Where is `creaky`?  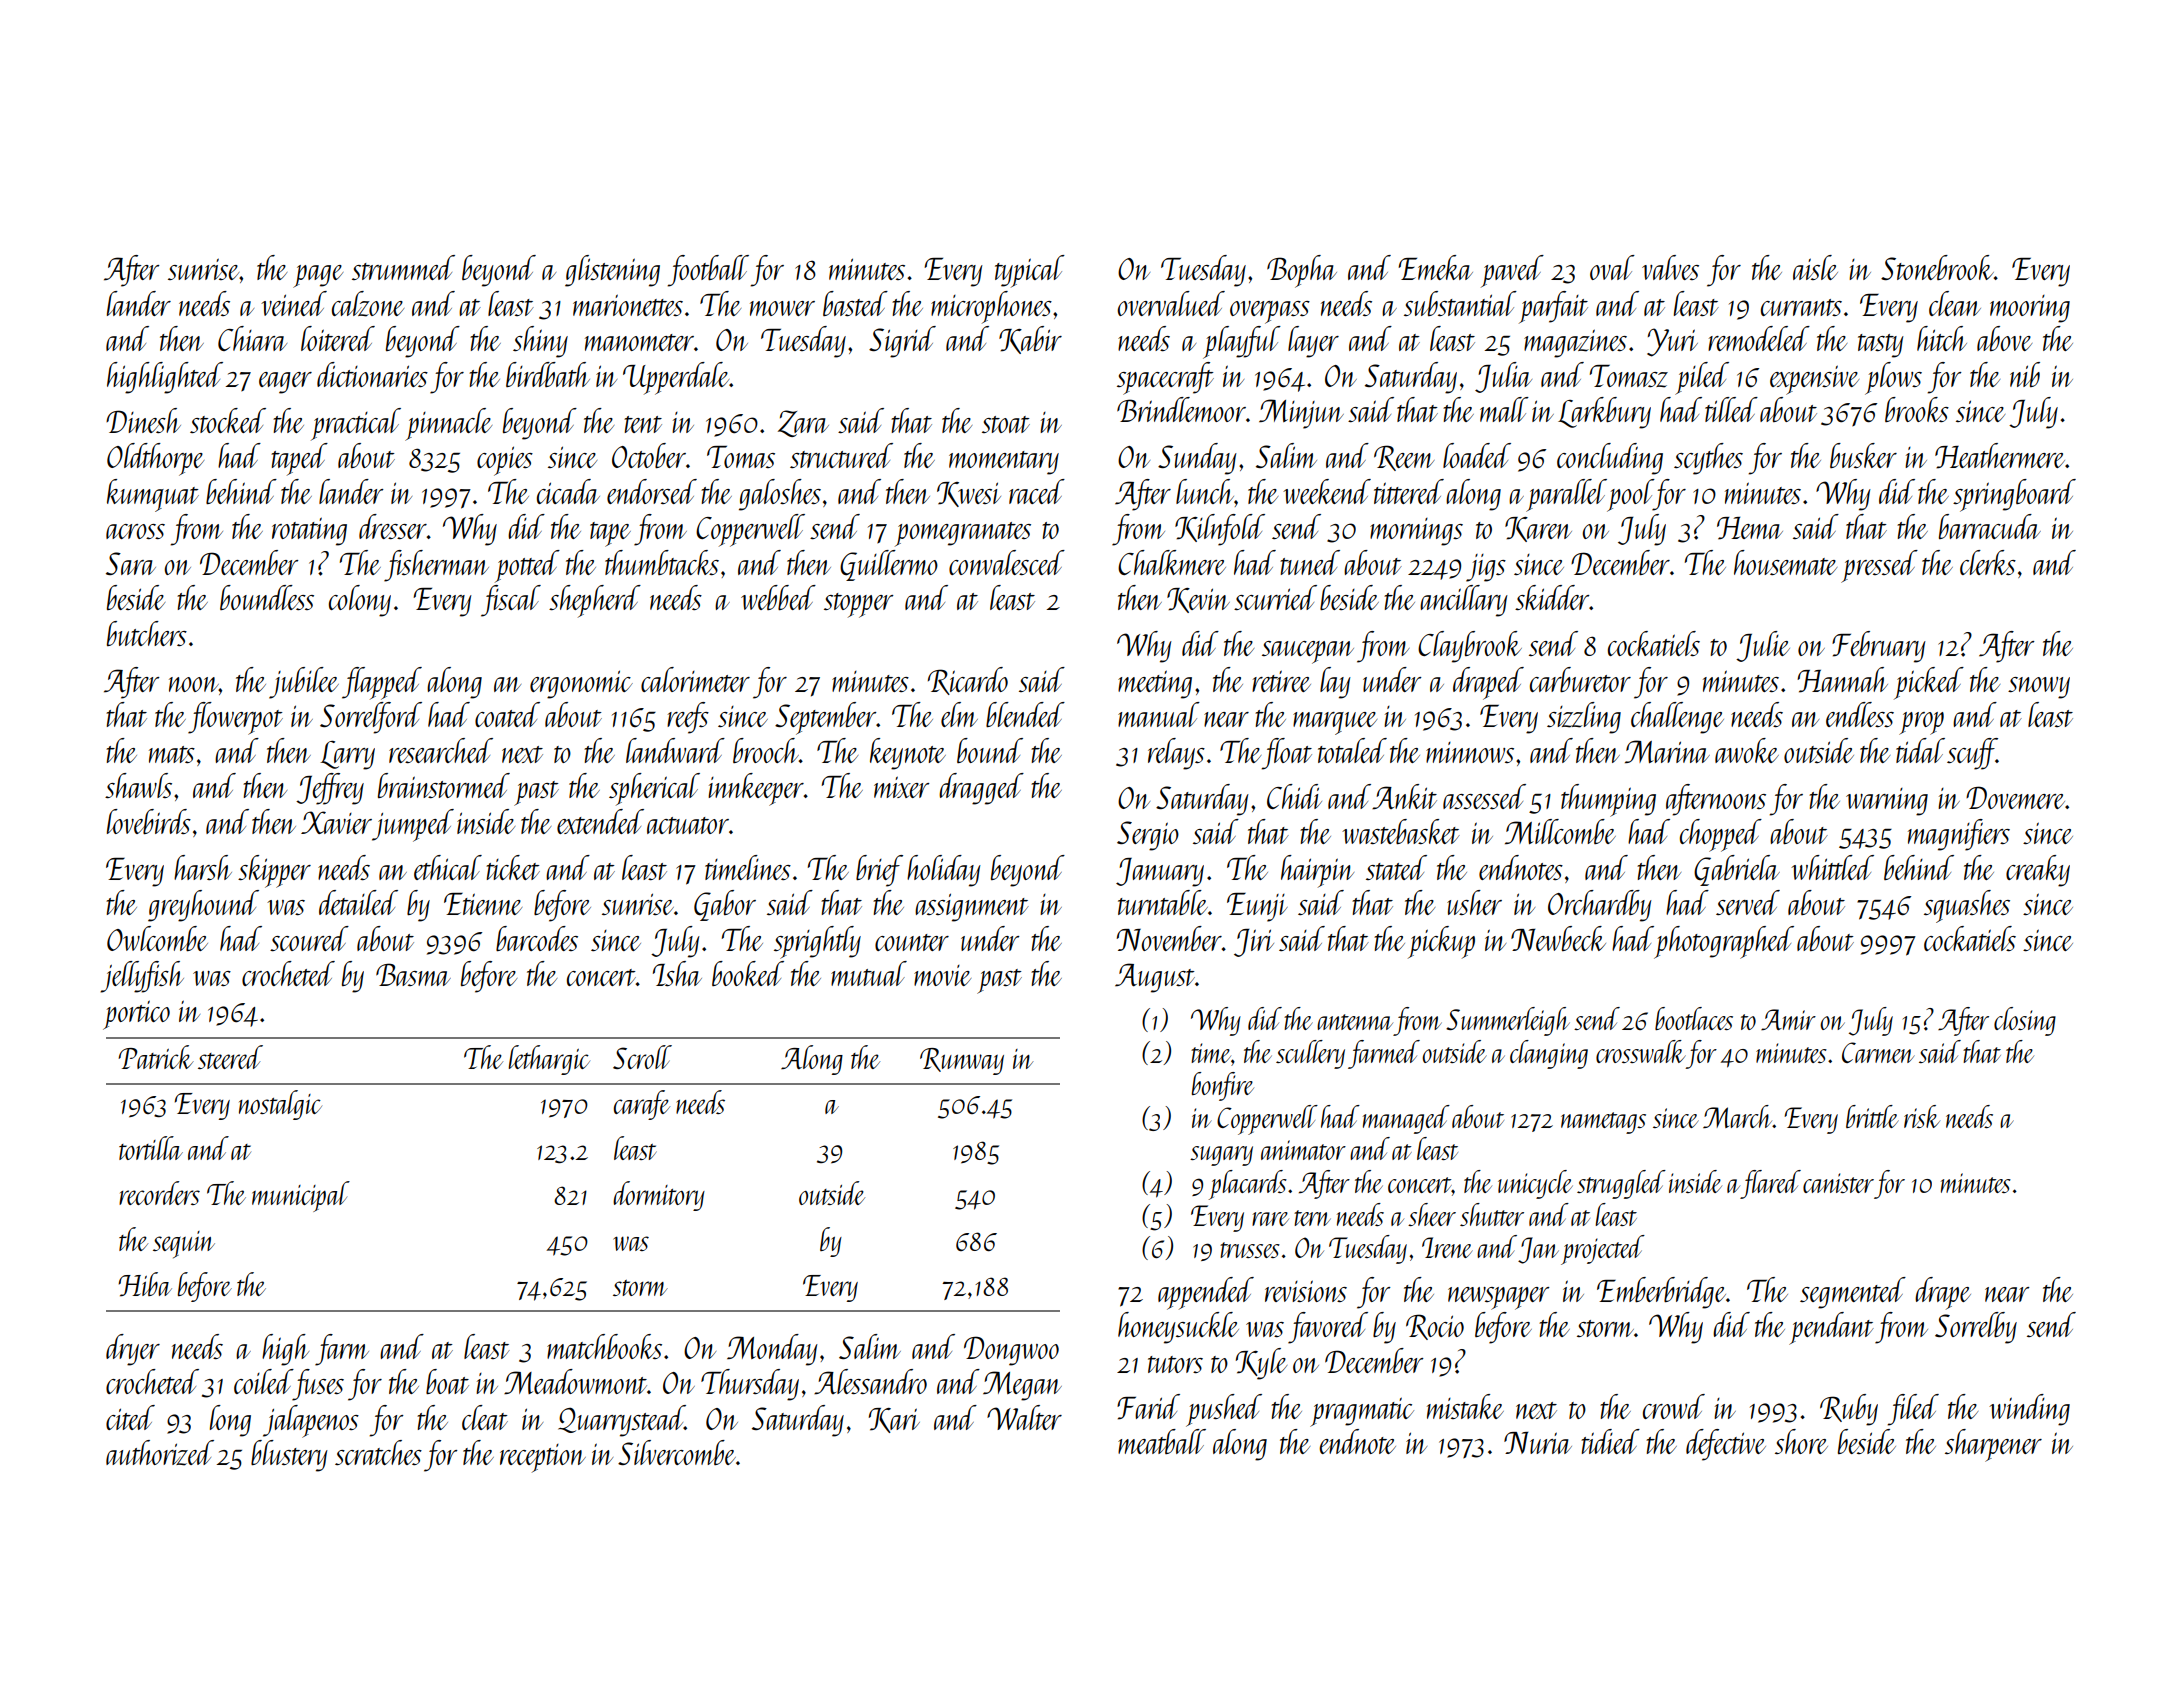 creaky is located at coordinates (2038, 871).
